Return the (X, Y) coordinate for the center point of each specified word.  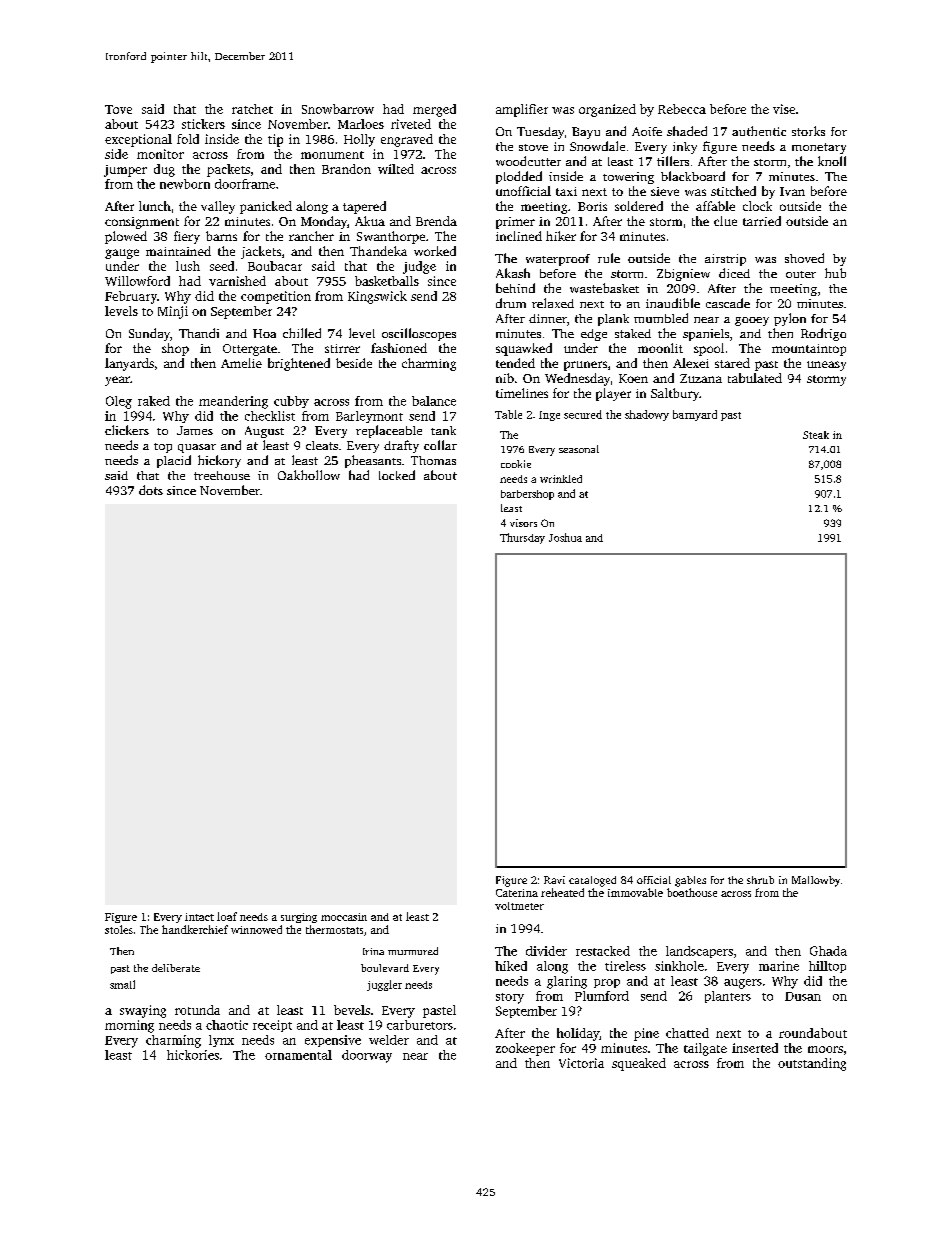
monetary (819, 148)
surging (299, 918)
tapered (364, 207)
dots (151, 490)
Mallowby (816, 881)
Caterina (517, 893)
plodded (519, 177)
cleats (322, 445)
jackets (261, 252)
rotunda (197, 1010)
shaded (687, 131)
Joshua (565, 537)
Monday (324, 222)
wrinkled (561, 479)
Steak (816, 435)
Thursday (522, 538)
